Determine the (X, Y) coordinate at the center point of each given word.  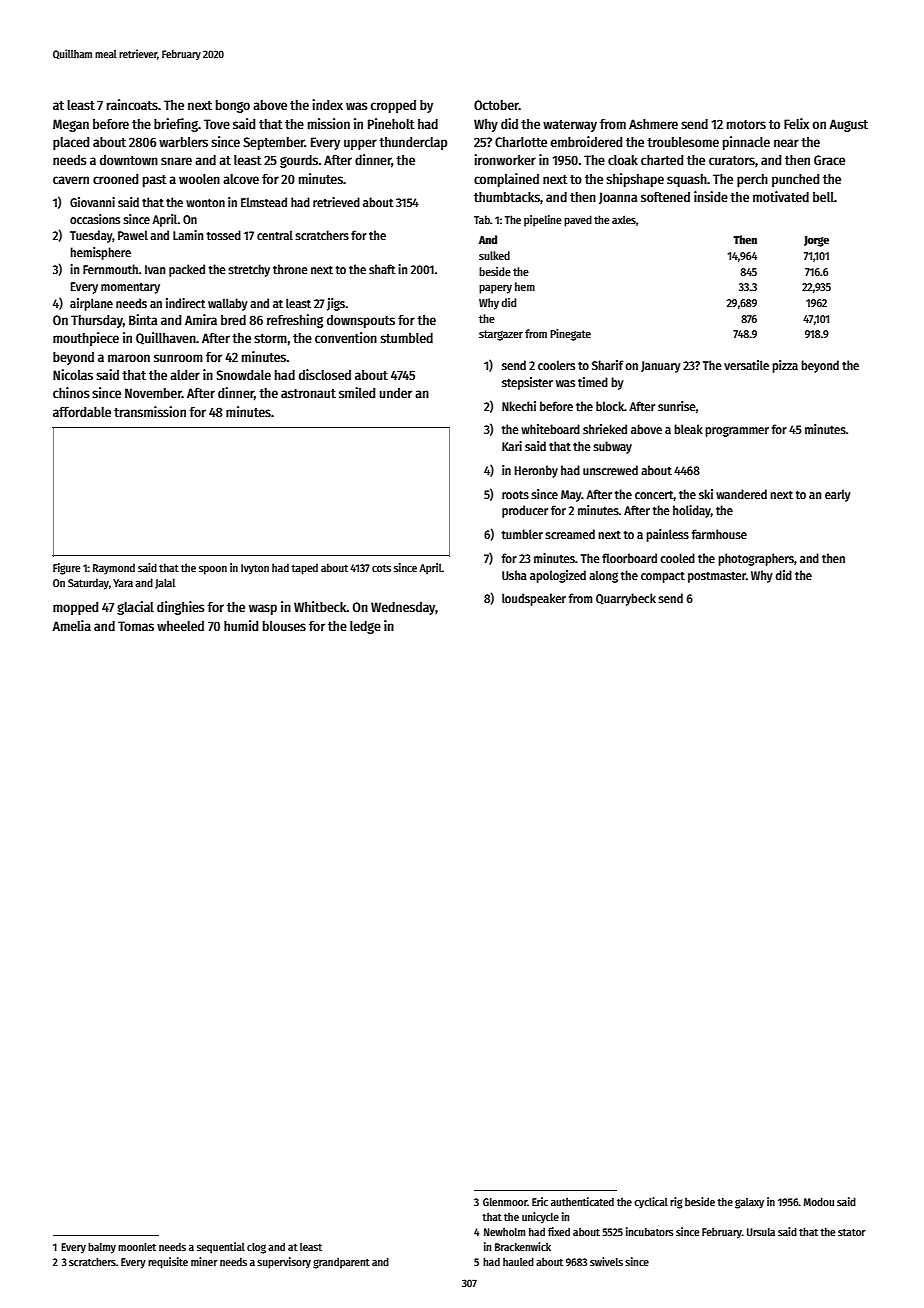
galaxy (749, 1203)
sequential (221, 1248)
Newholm (504, 1232)
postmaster (717, 577)
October (496, 105)
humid (241, 625)
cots (381, 568)
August (848, 125)
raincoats (132, 104)
